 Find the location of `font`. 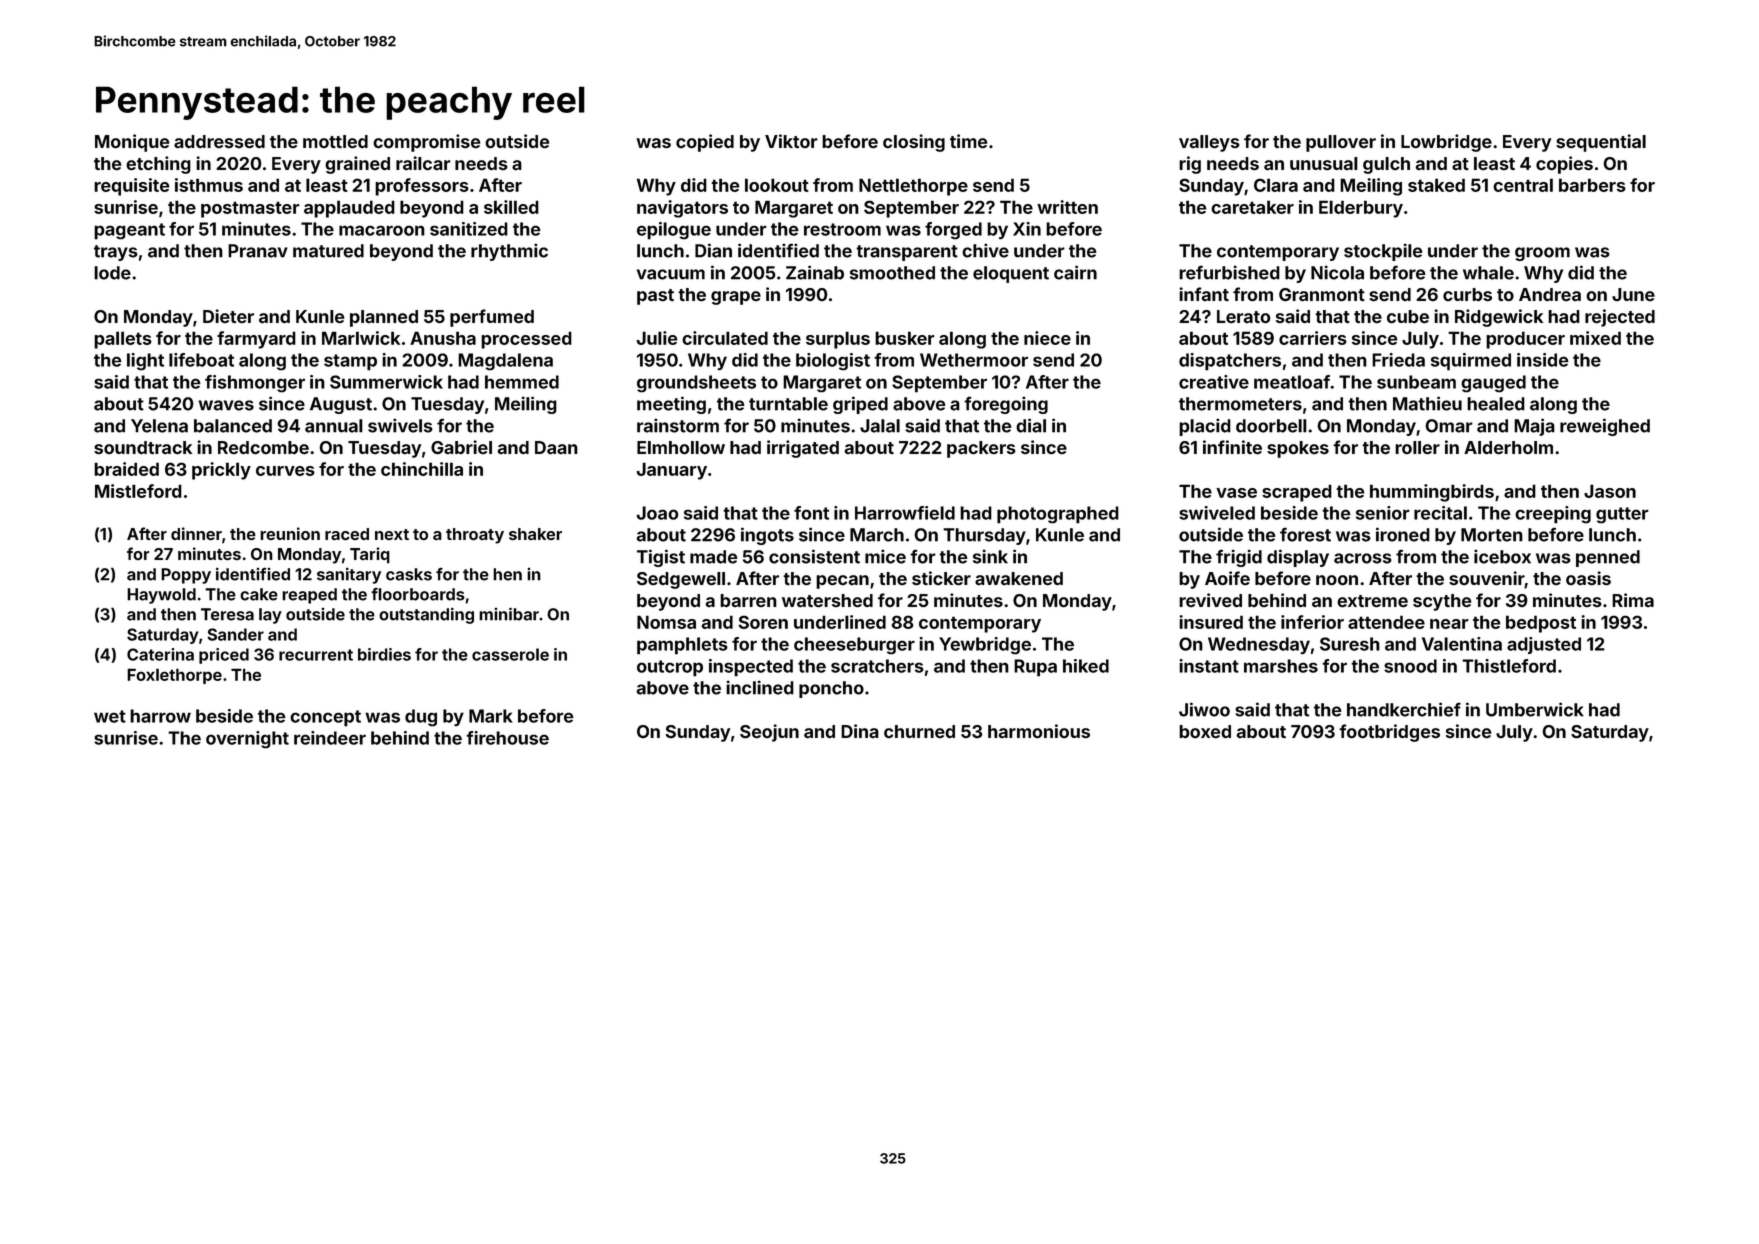

font is located at coordinates (811, 513).
